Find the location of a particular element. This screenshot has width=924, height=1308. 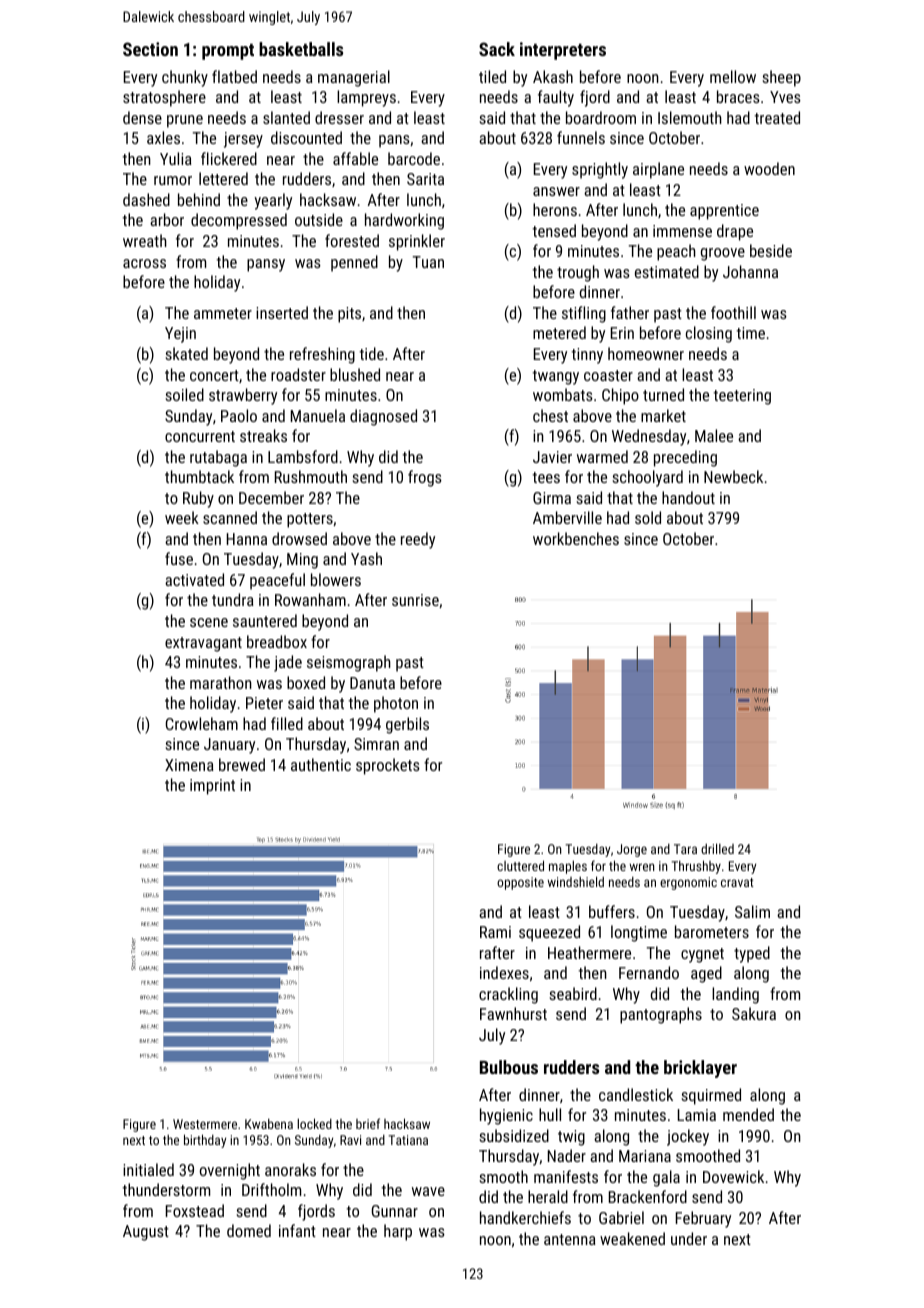

Crowleham is located at coordinates (202, 723).
